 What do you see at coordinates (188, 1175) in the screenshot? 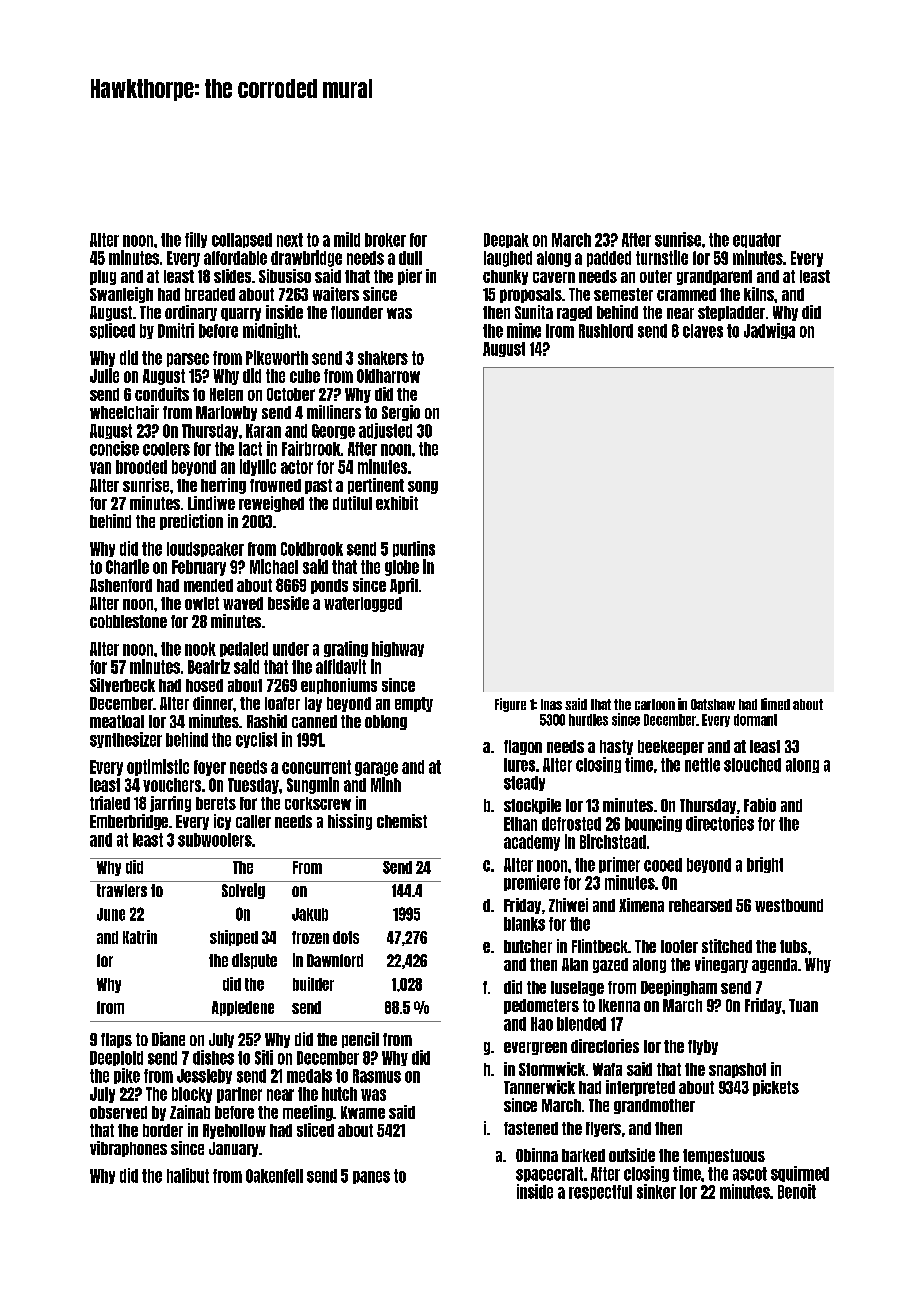
I see `halibut` at bounding box center [188, 1175].
